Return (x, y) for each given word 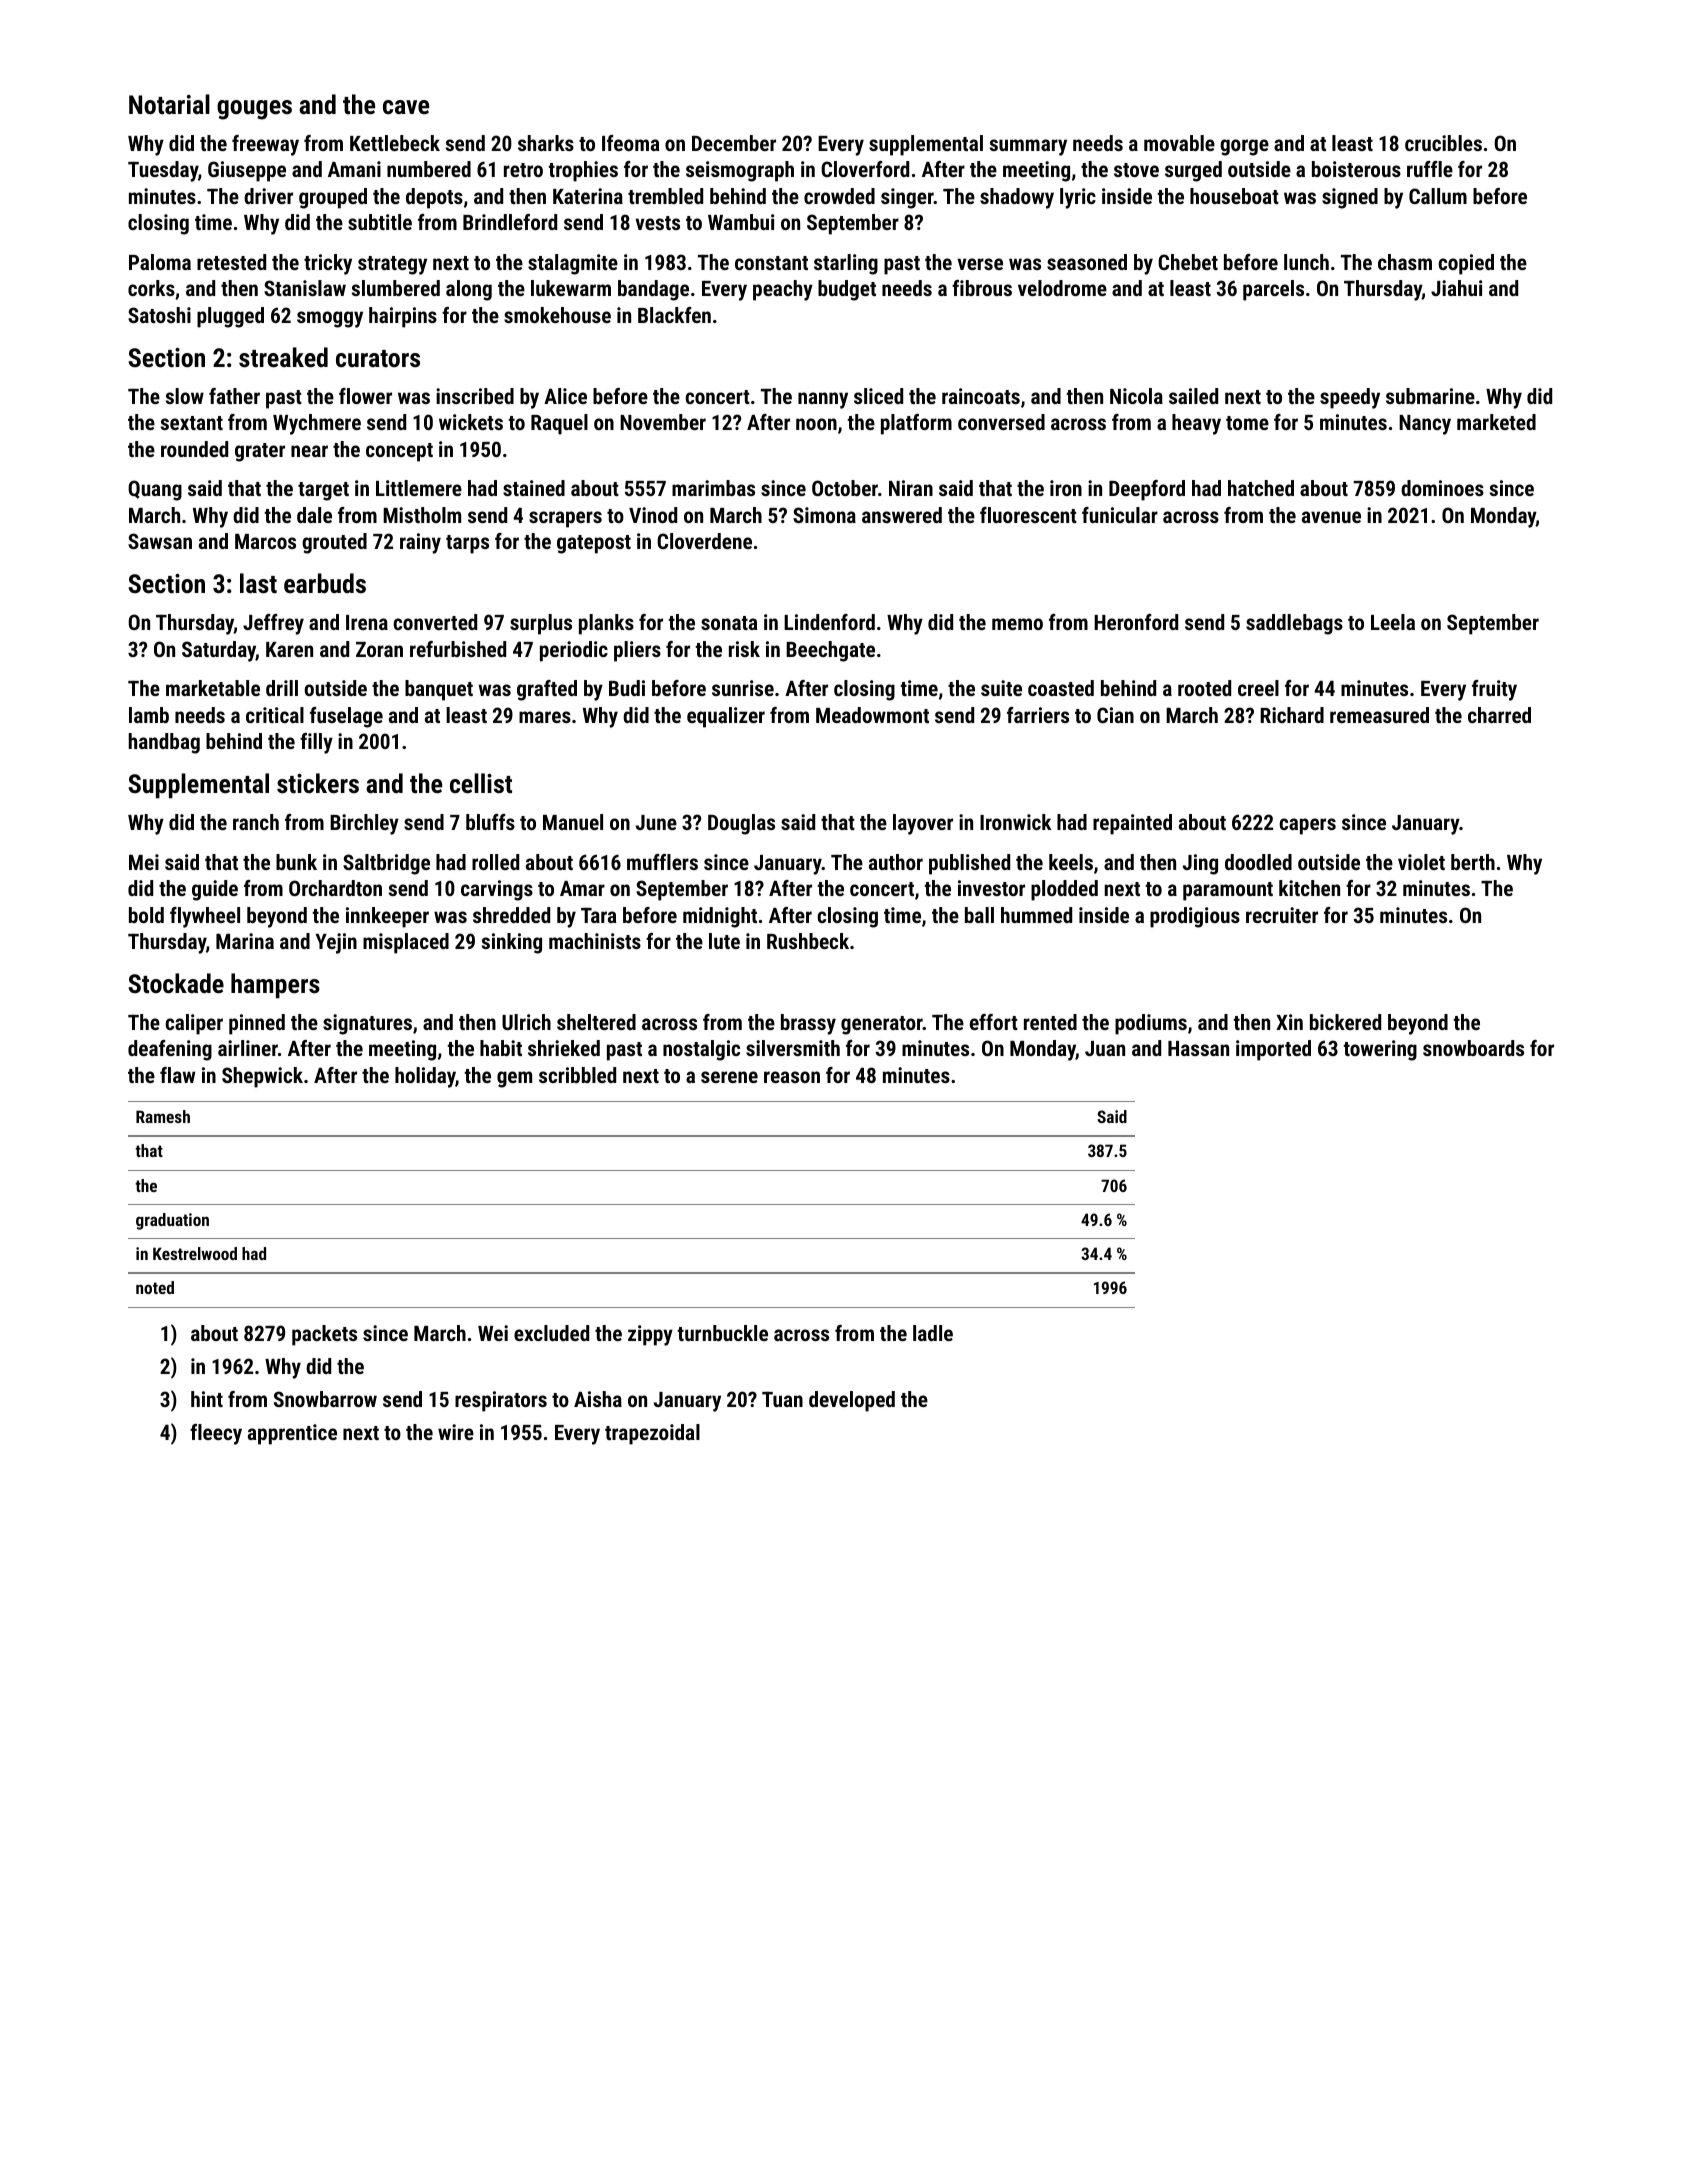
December (734, 143)
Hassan (1198, 1048)
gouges (254, 110)
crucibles (1443, 143)
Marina (245, 941)
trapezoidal (652, 1434)
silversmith (793, 1048)
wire (456, 1432)
